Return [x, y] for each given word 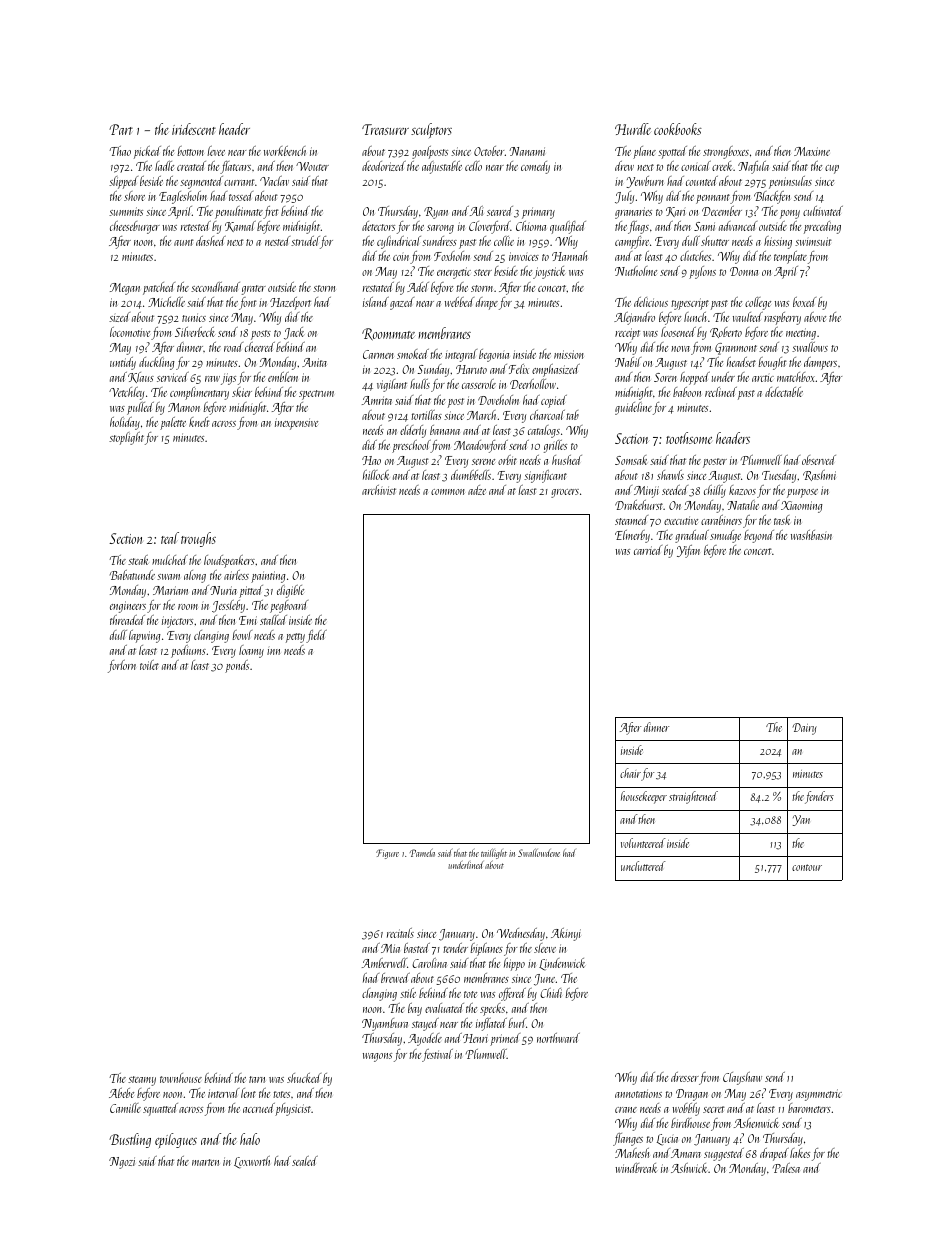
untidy [123, 363]
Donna [744, 271]
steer [483, 272]
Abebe [121, 1093]
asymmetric [819, 1095]
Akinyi [566, 934]
